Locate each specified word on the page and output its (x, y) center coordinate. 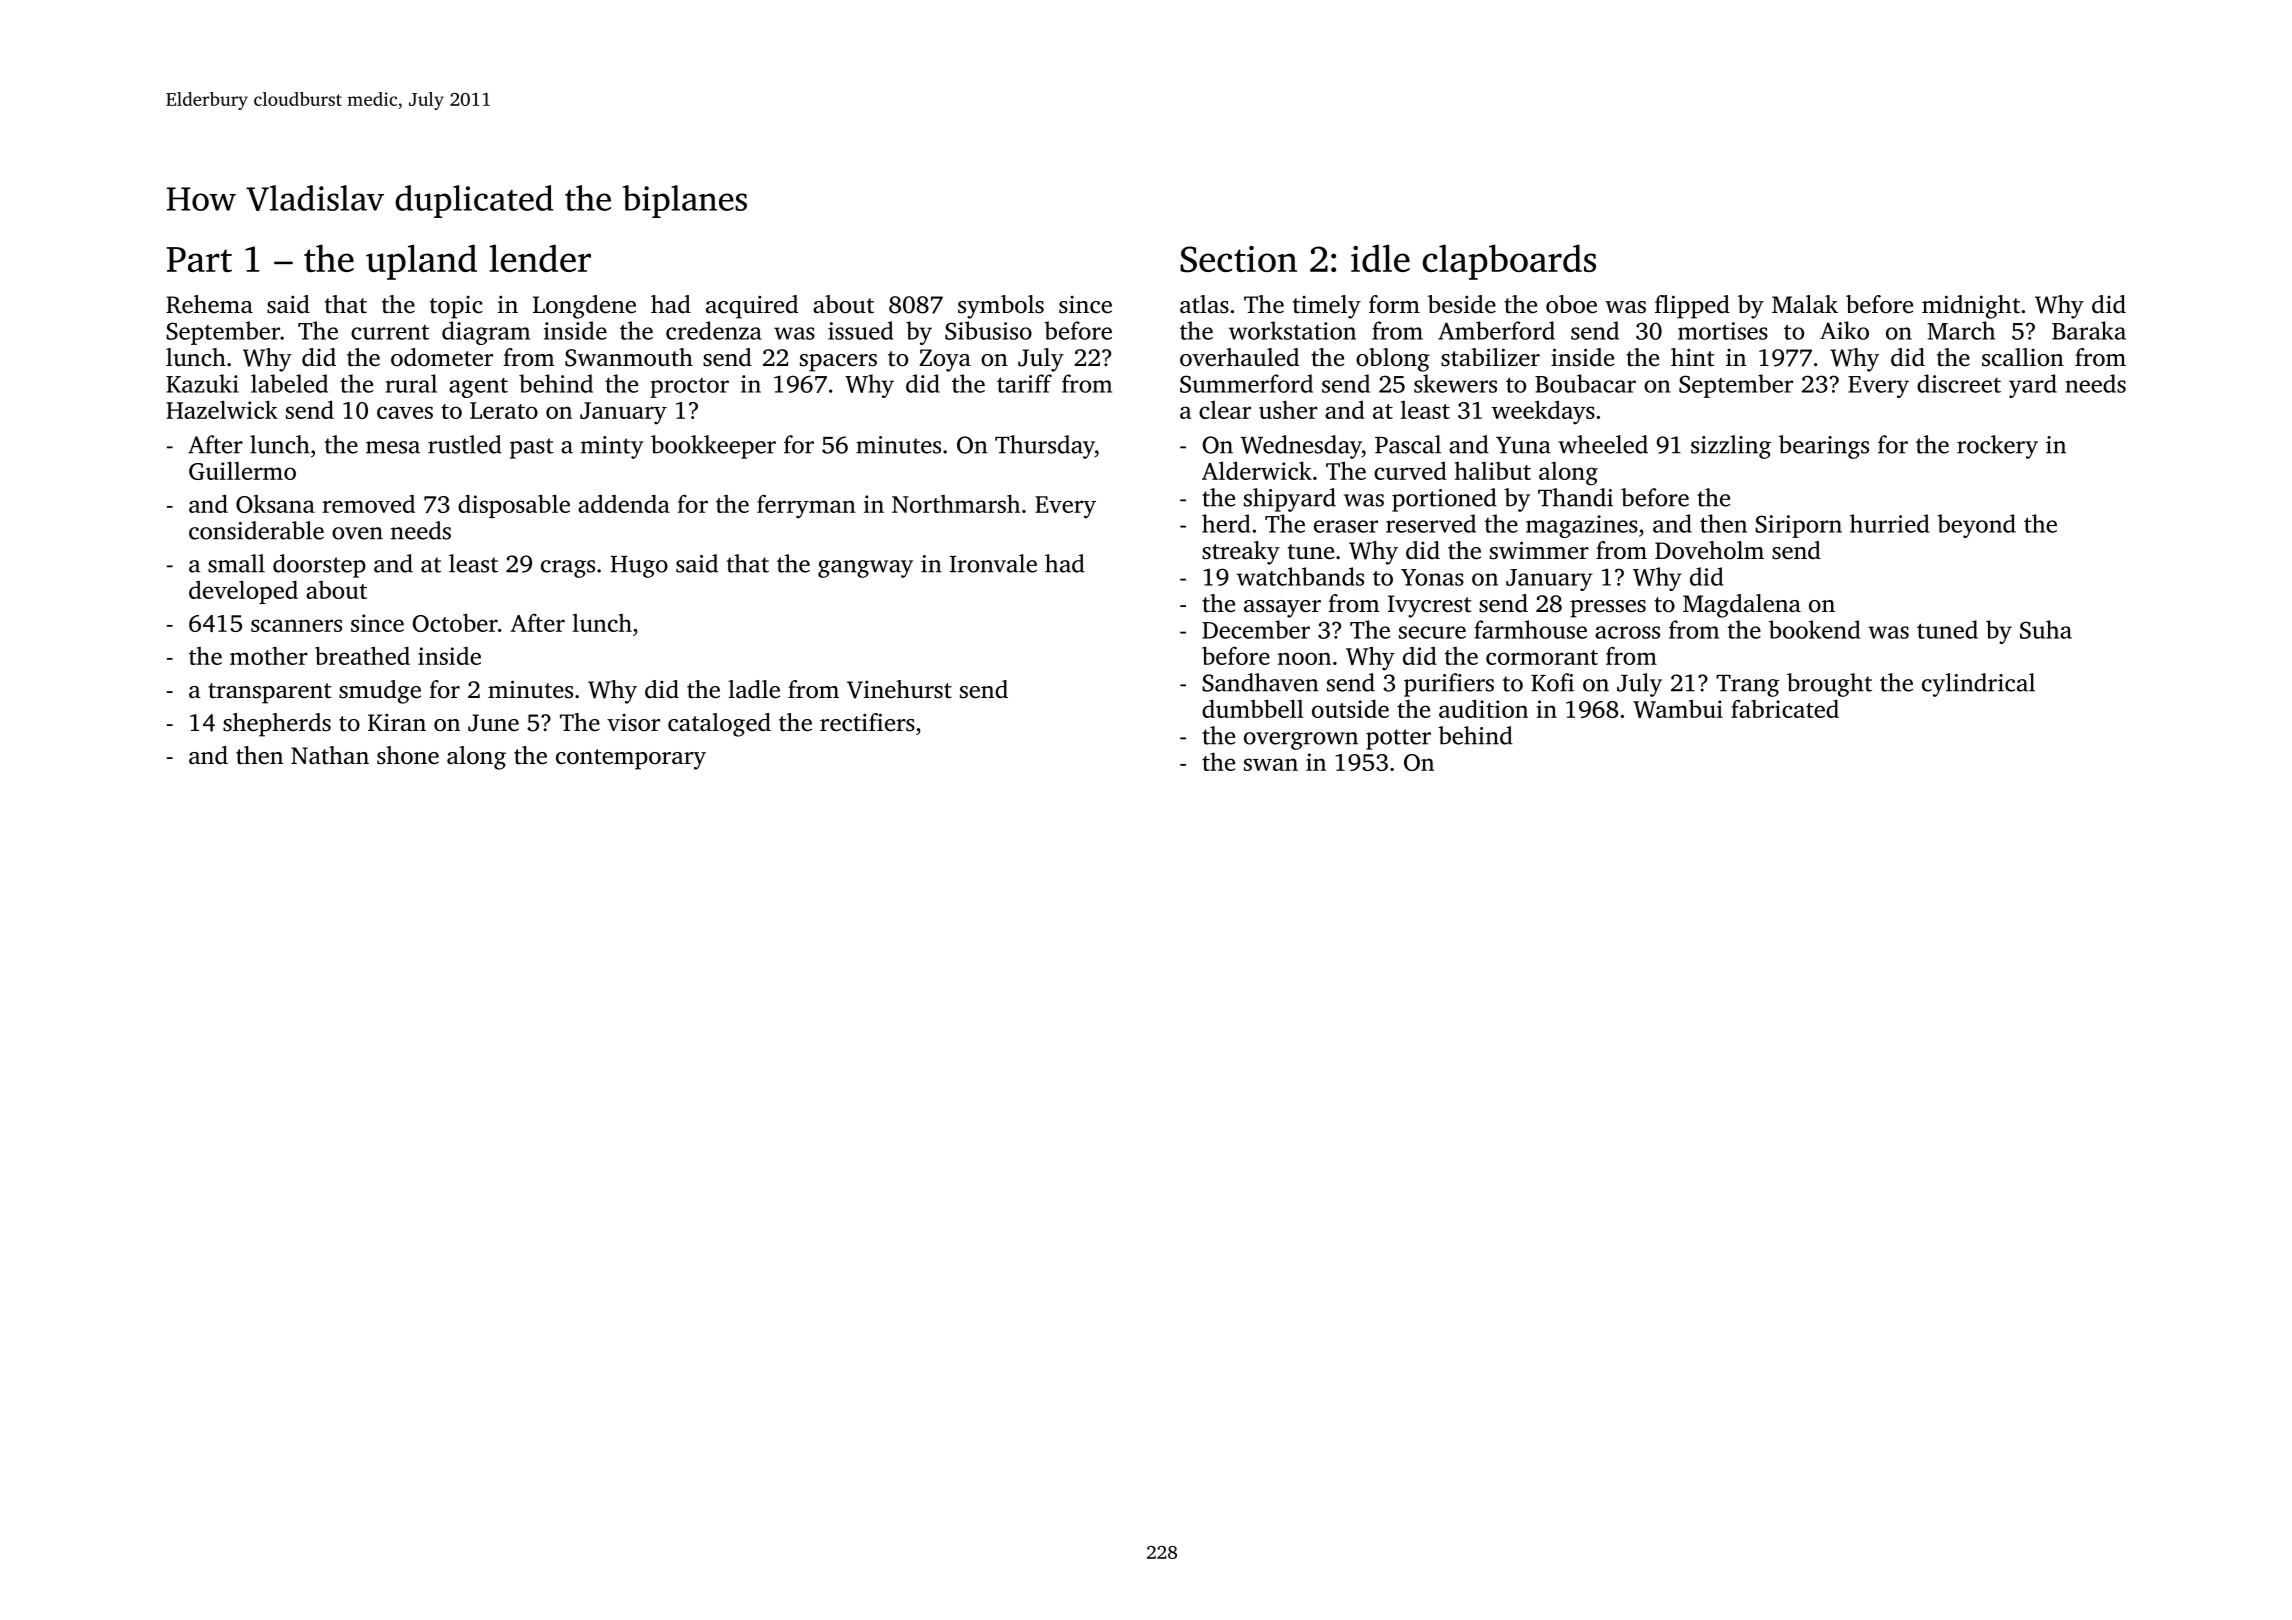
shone (408, 755)
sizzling (1731, 447)
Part (199, 259)
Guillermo (242, 470)
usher (1288, 409)
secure (1432, 632)
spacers (838, 363)
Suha (2046, 629)
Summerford (1246, 383)
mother (269, 655)
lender (540, 258)
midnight (1971, 307)
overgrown (1301, 741)
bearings (1824, 447)
